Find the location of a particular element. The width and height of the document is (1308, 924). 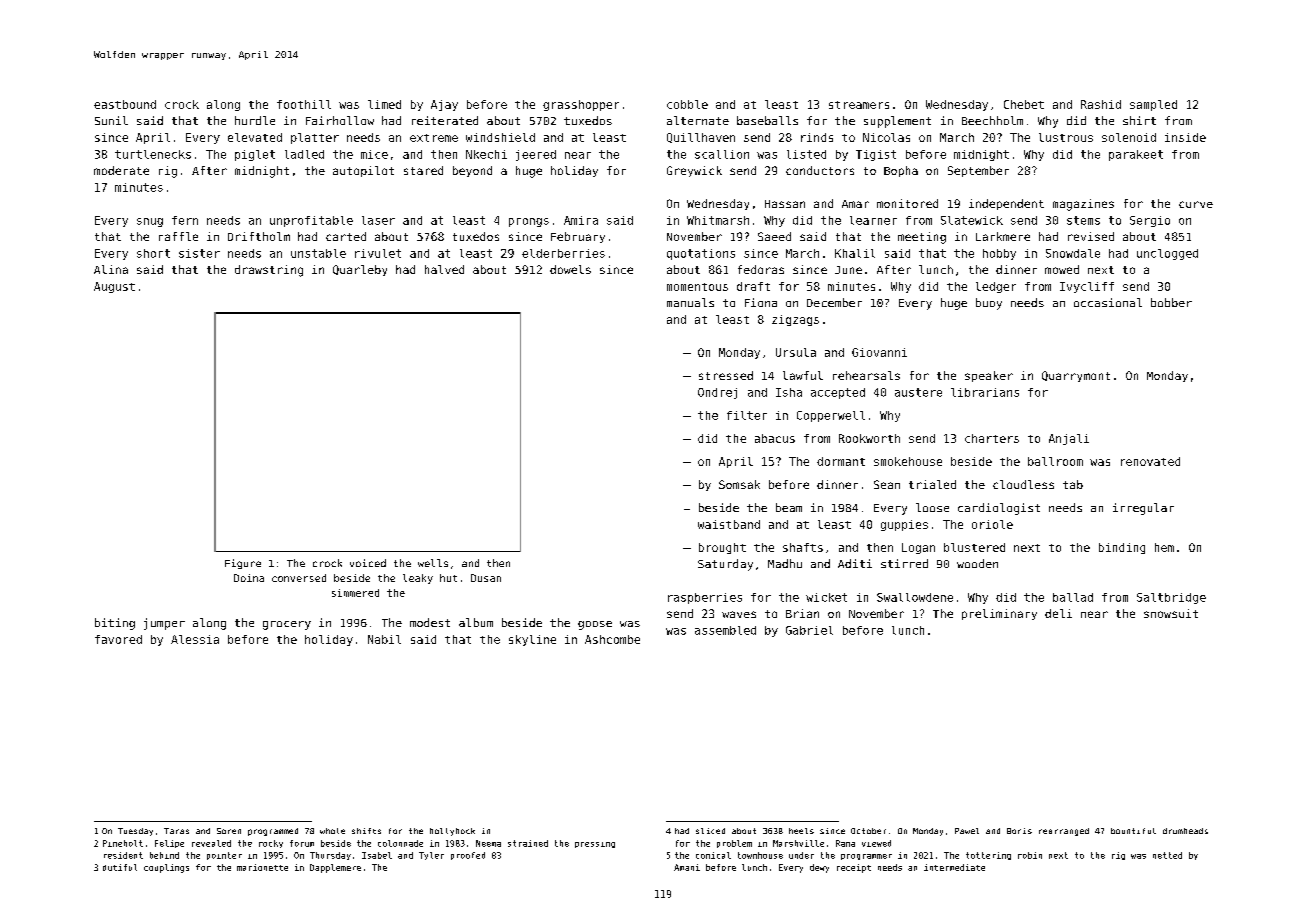

assembled is located at coordinates (725, 630).
